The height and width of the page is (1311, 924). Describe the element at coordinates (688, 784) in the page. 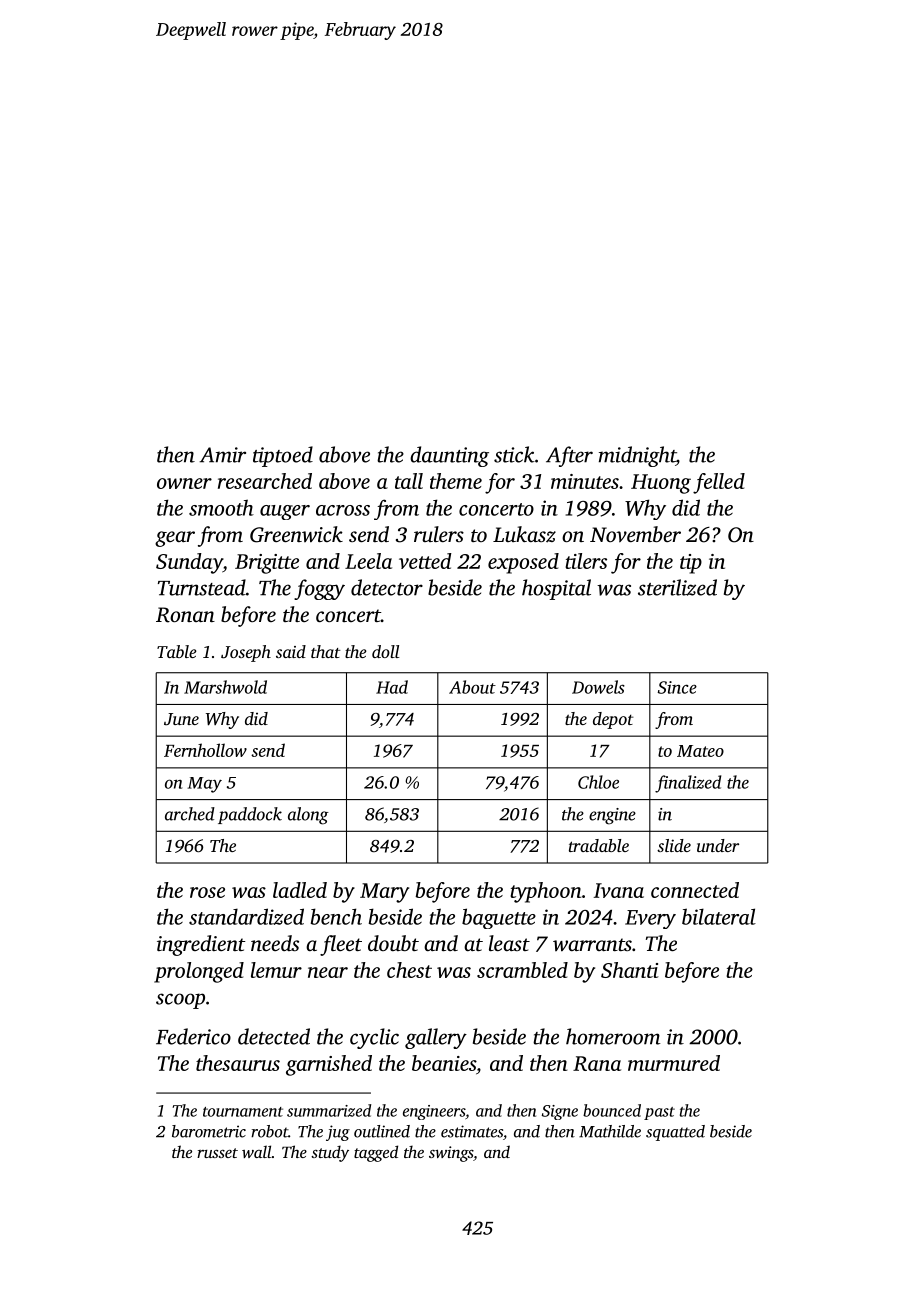

I see `finalized` at that location.
